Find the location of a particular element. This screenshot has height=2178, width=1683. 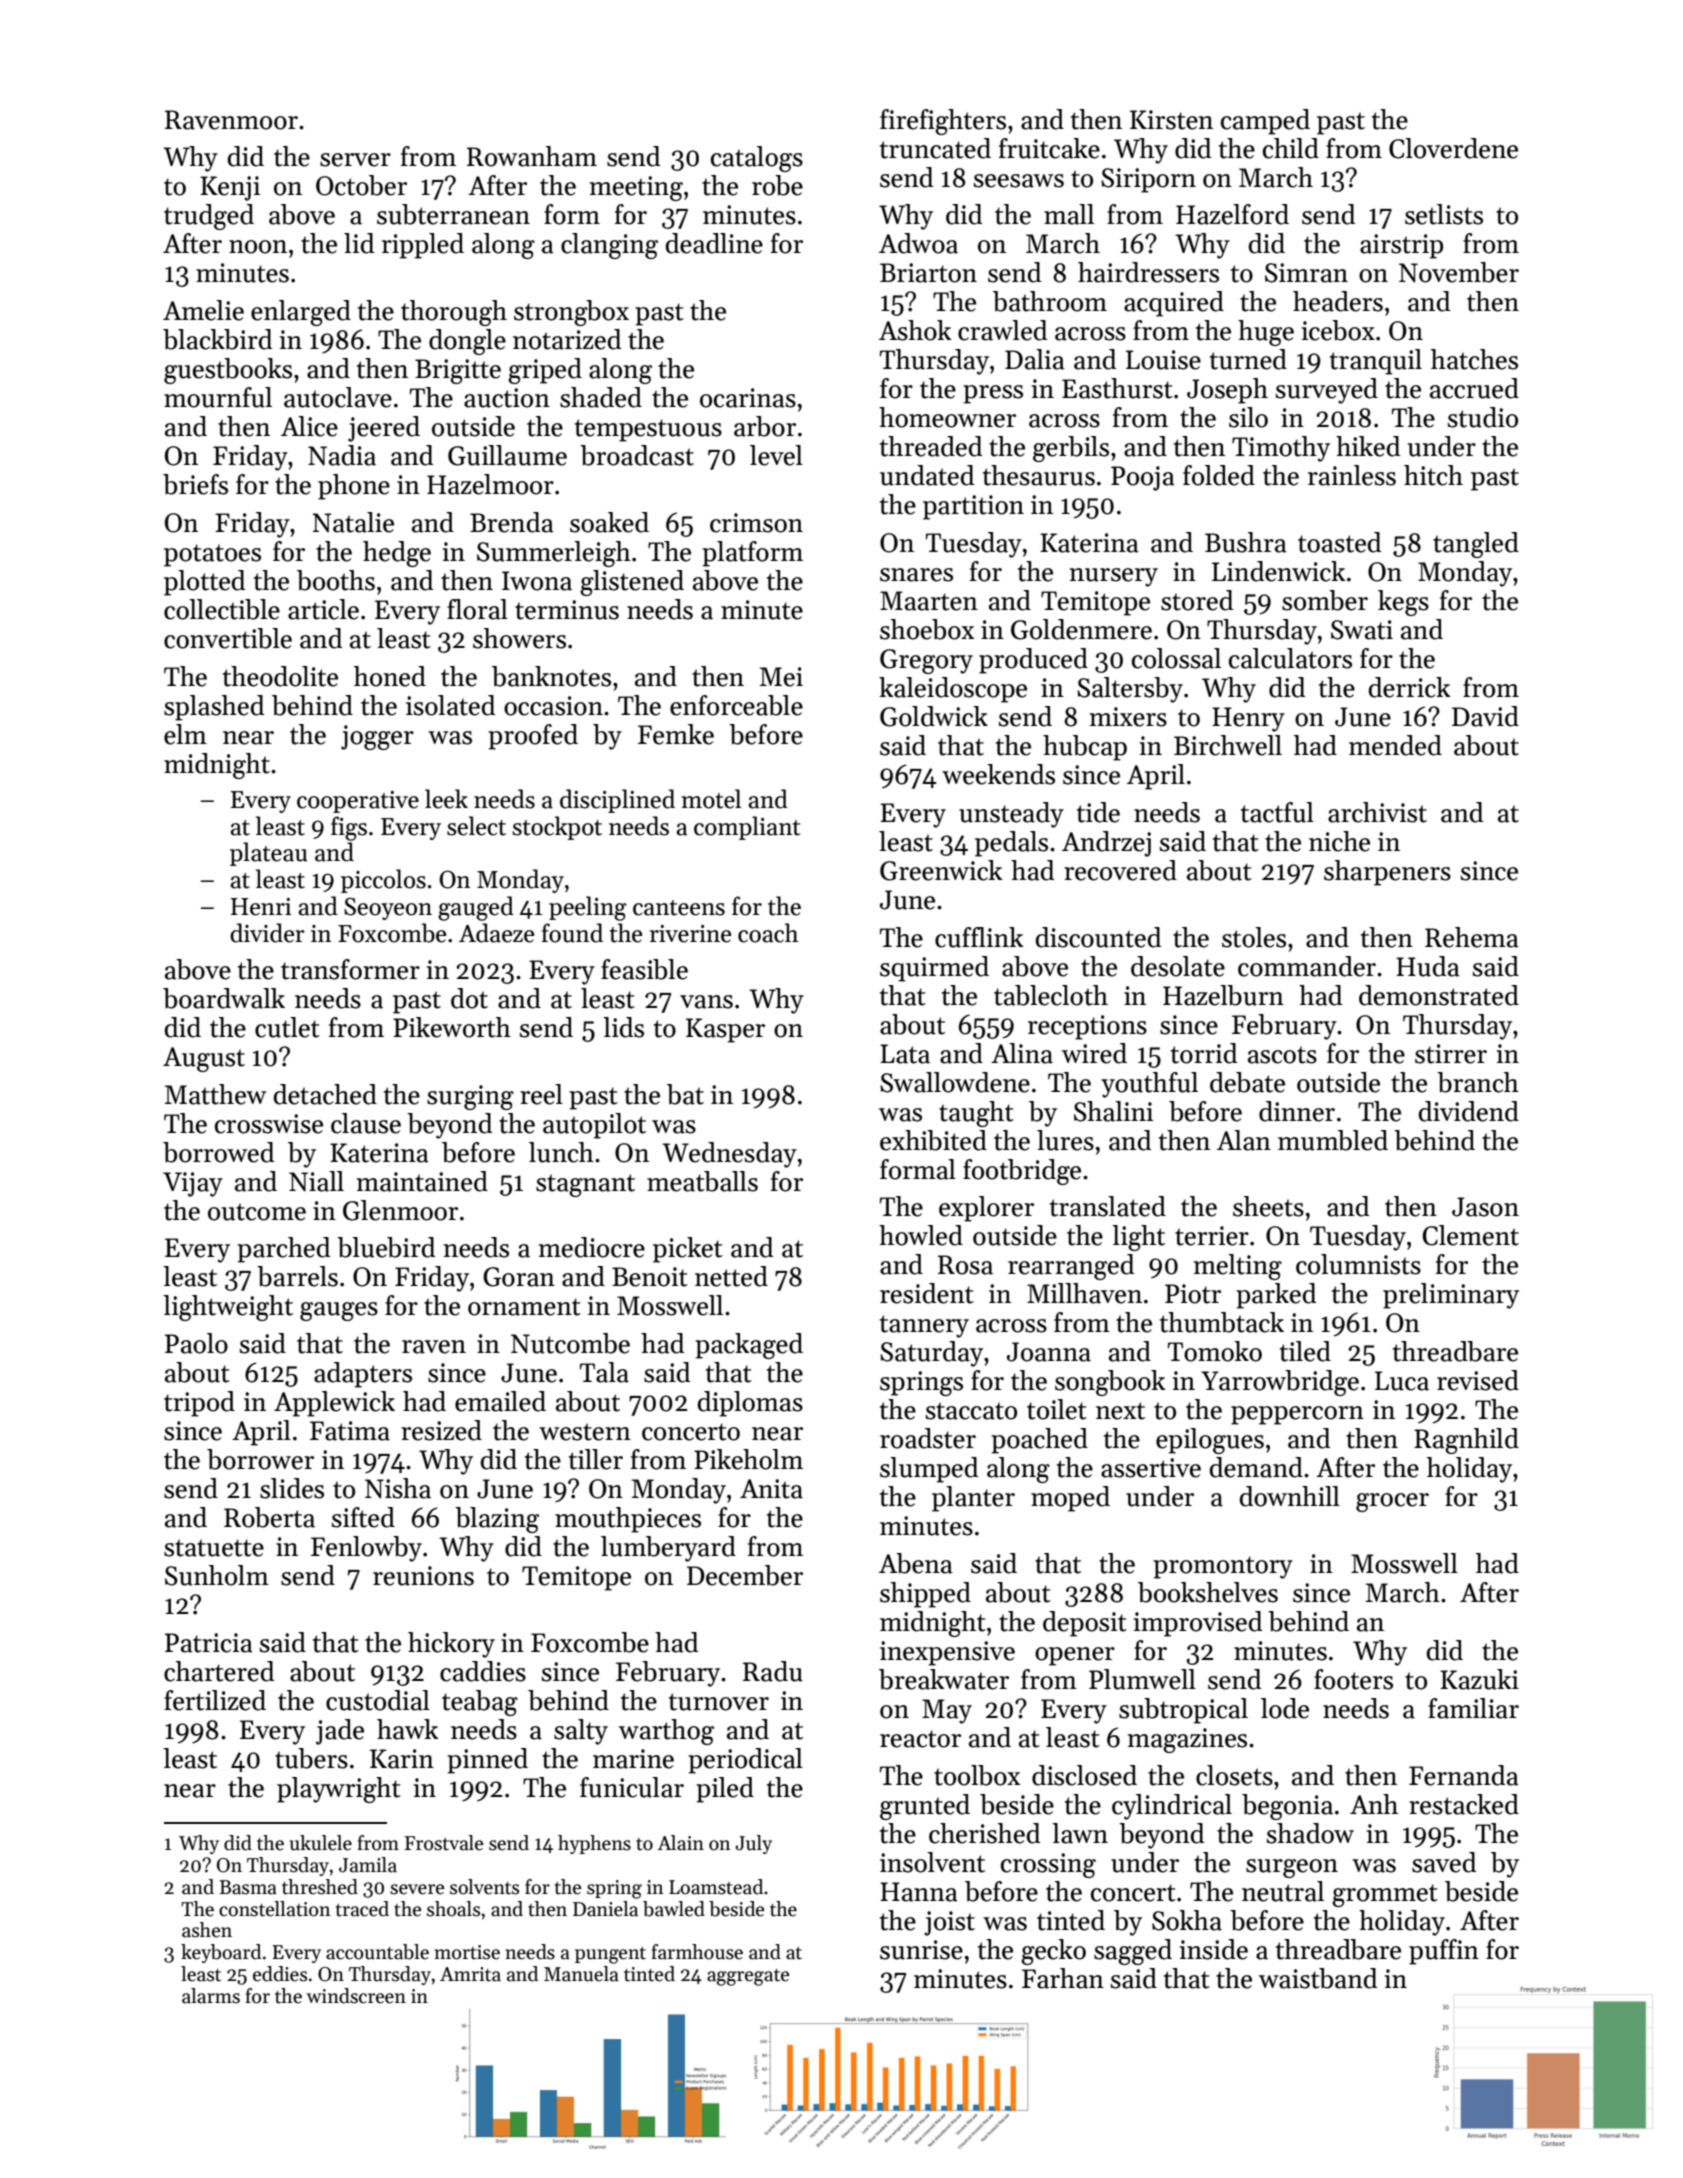

select is located at coordinates (476, 826).
